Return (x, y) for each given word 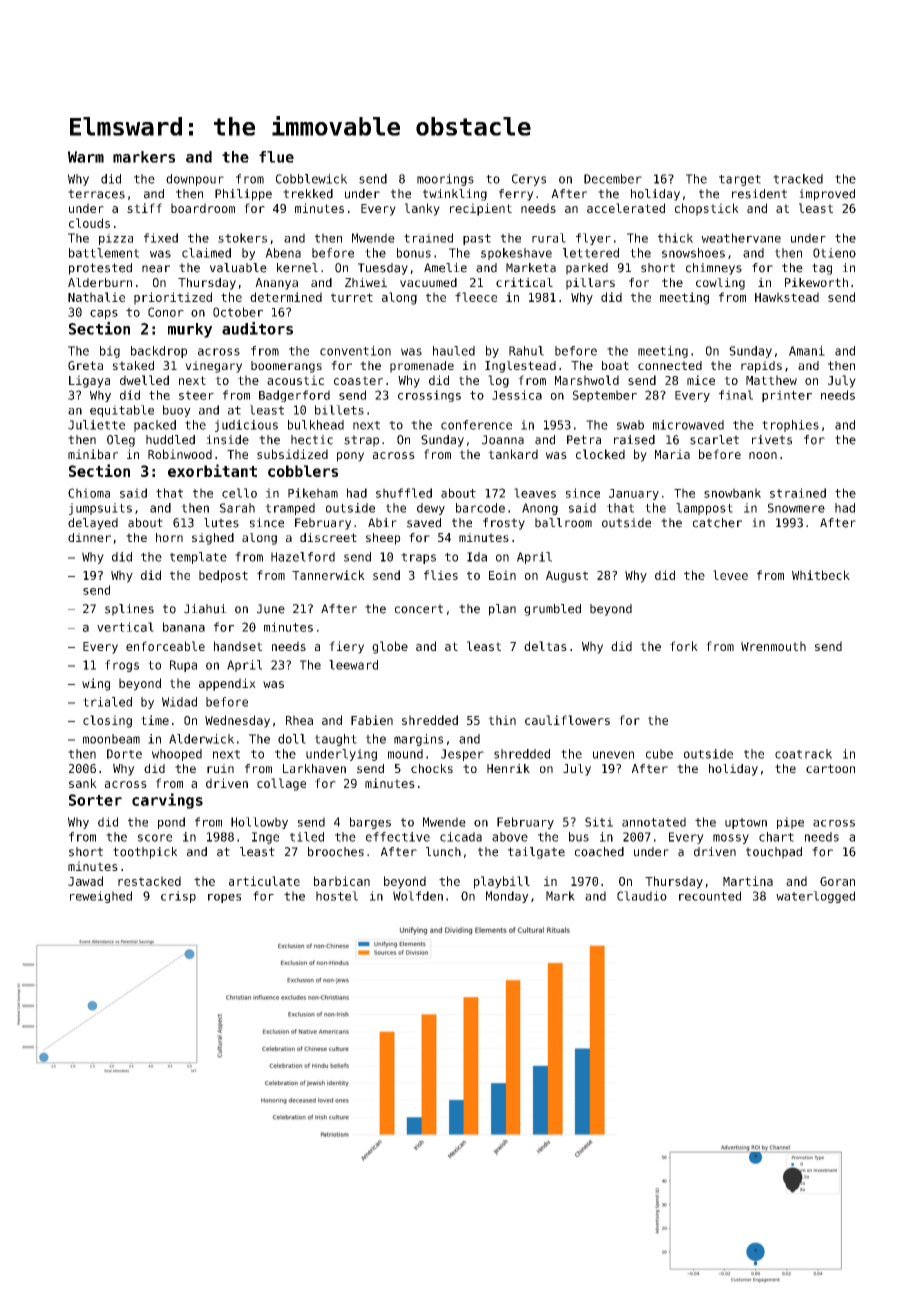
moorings (445, 180)
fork (684, 646)
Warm (86, 157)
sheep (383, 539)
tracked (798, 179)
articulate (264, 881)
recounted (710, 896)
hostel (337, 896)
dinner (89, 537)
